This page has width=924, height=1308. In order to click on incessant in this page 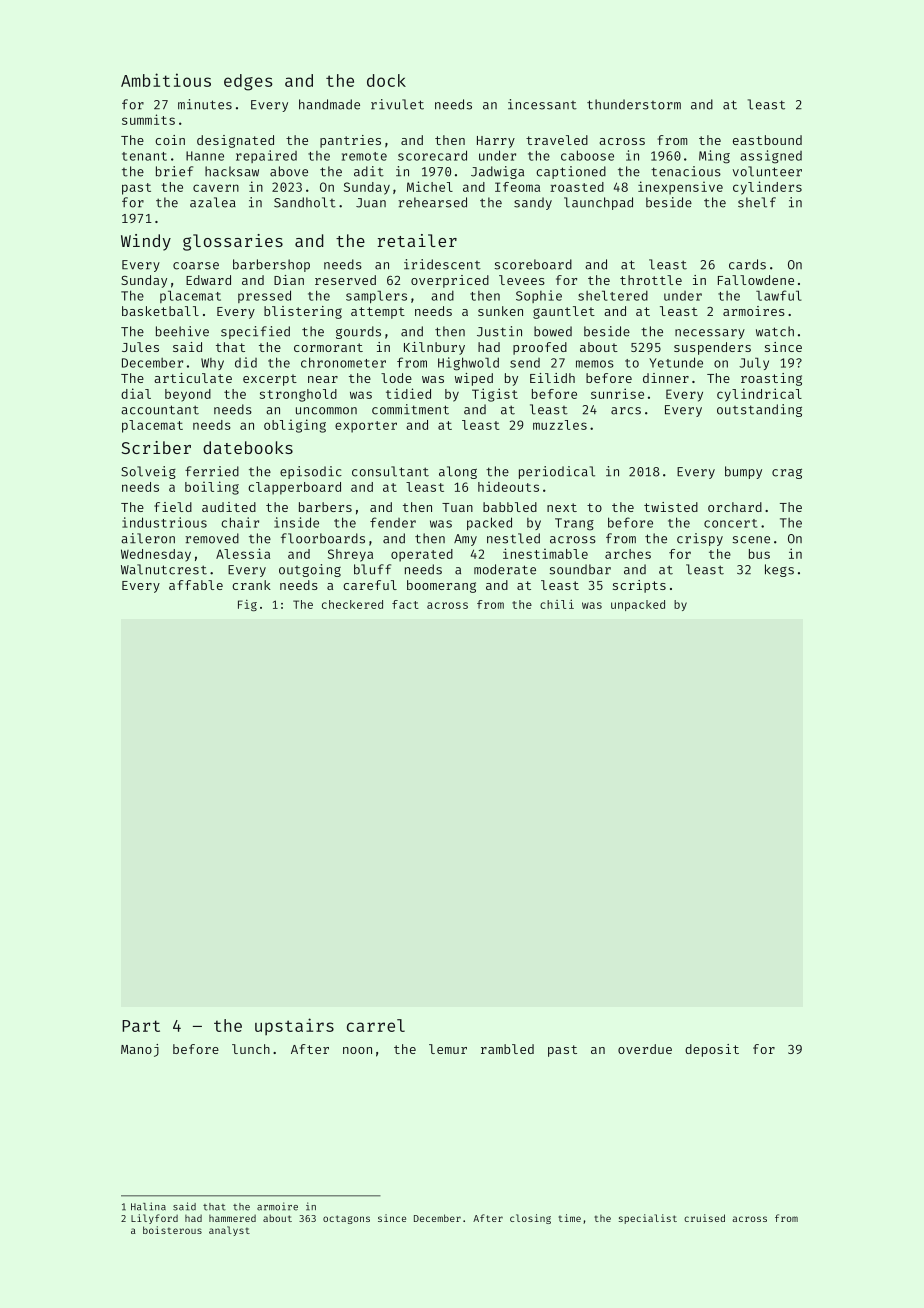, I will do `click(542, 104)`.
